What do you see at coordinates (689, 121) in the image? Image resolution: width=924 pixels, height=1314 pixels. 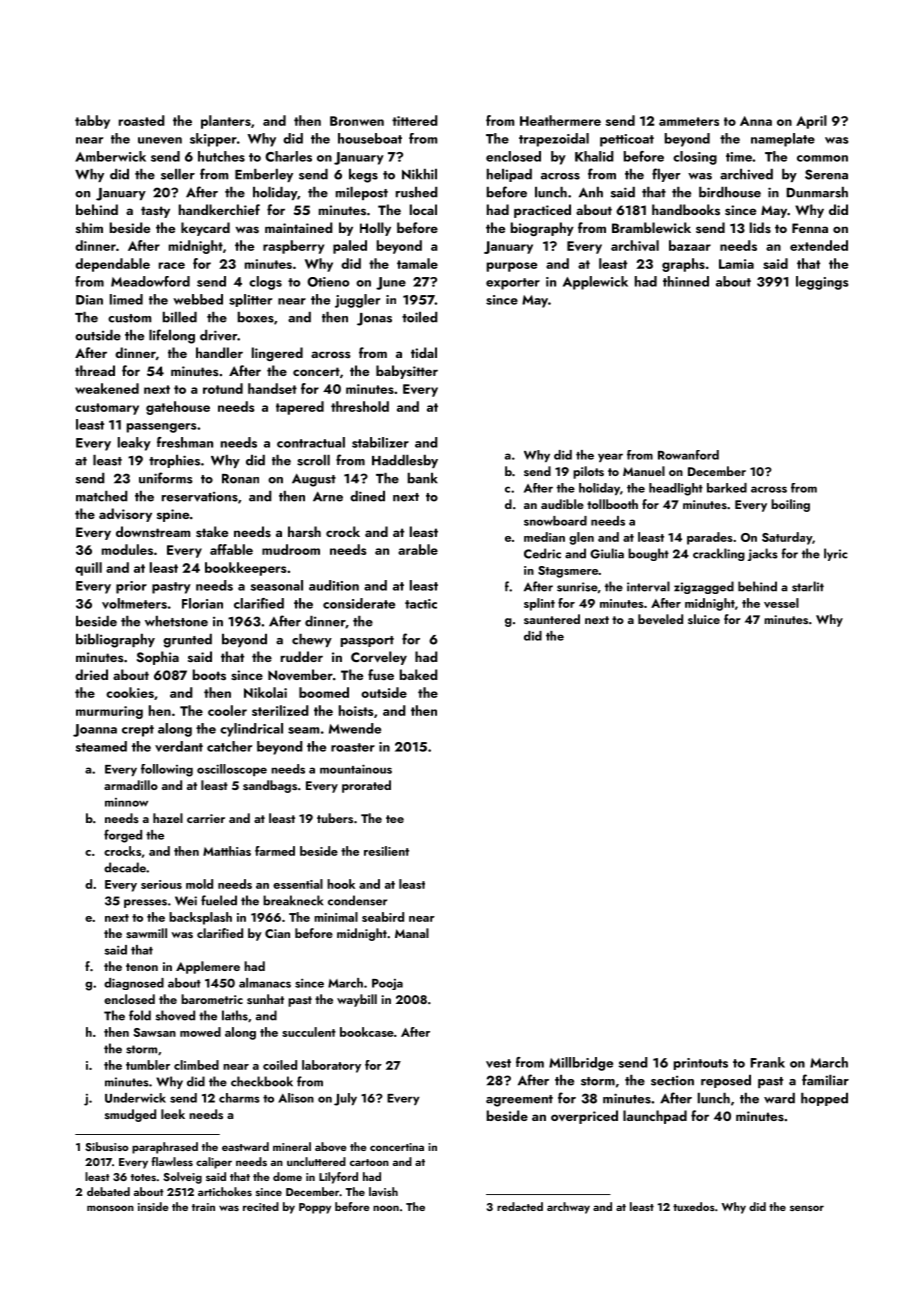 I see `ammeters` at bounding box center [689, 121].
